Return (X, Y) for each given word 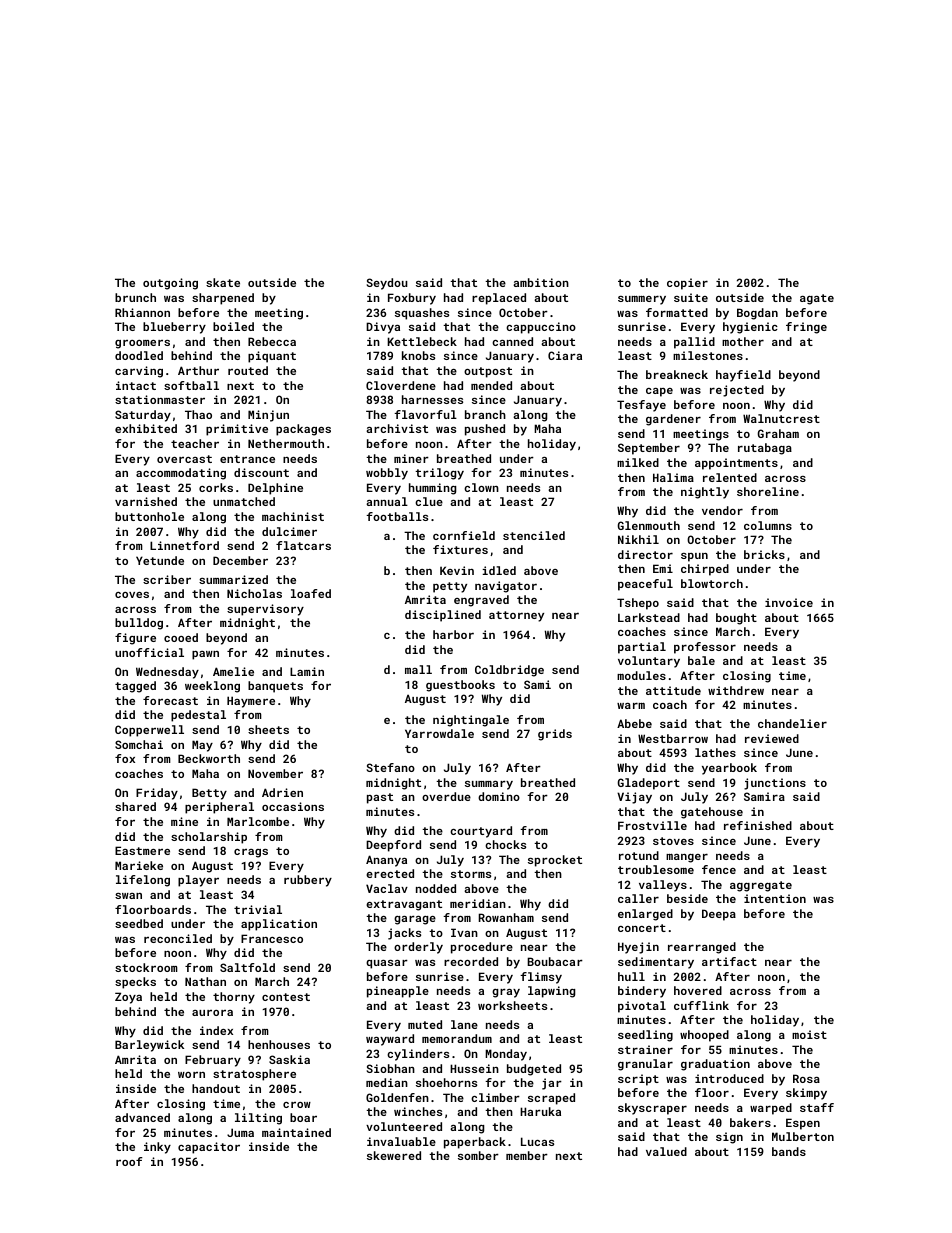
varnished (146, 501)
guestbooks (460, 686)
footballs (397, 516)
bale (701, 660)
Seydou (387, 284)
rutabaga (765, 449)
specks (135, 983)
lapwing (551, 992)
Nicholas (254, 593)
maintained (296, 1132)
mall (418, 669)
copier (687, 284)
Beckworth (209, 758)
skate (223, 282)
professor (705, 648)
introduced (729, 1078)
